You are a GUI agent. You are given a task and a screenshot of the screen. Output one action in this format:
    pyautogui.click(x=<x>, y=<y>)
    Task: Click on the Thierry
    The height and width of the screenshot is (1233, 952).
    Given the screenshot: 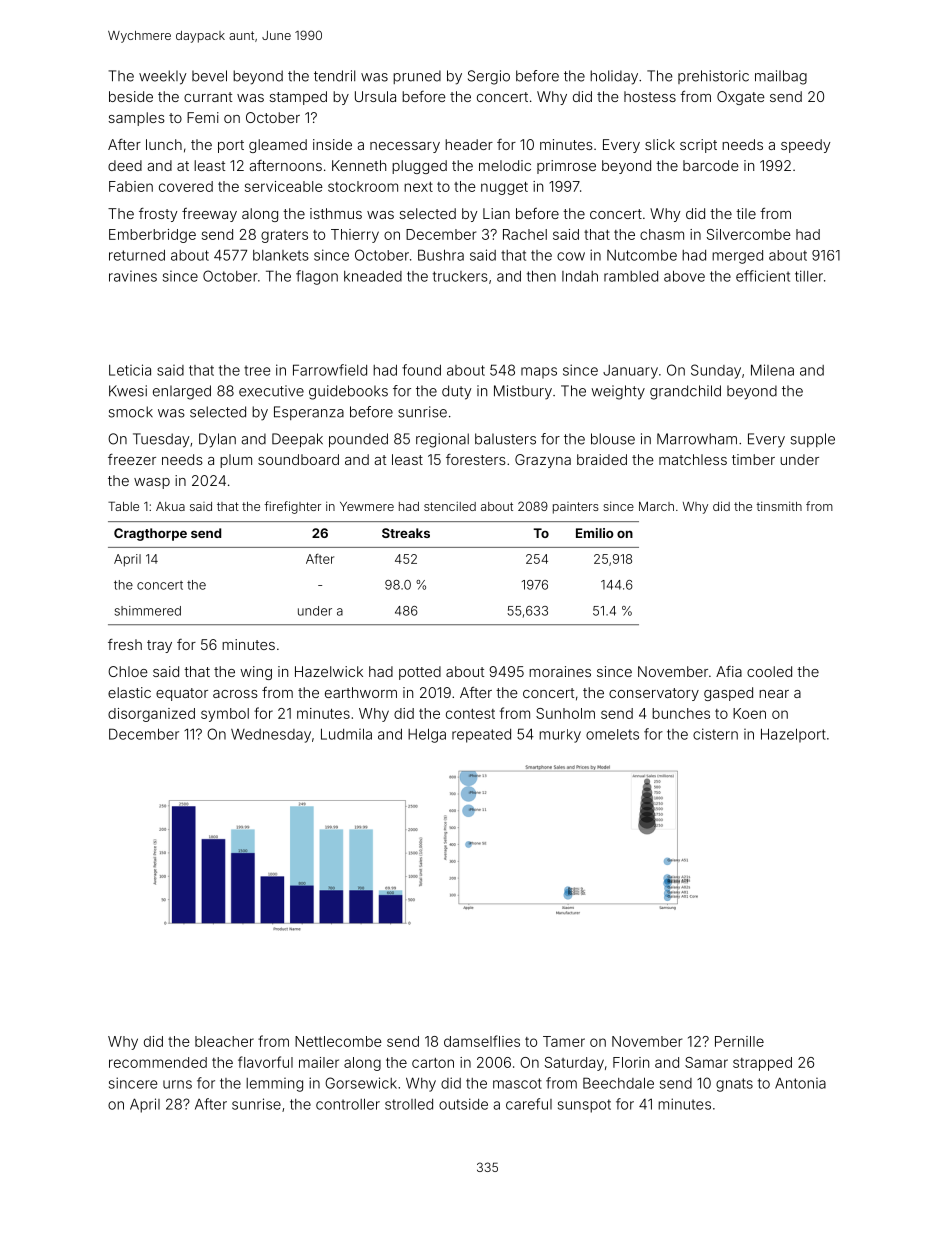 What is the action you would take?
    pyautogui.click(x=355, y=236)
